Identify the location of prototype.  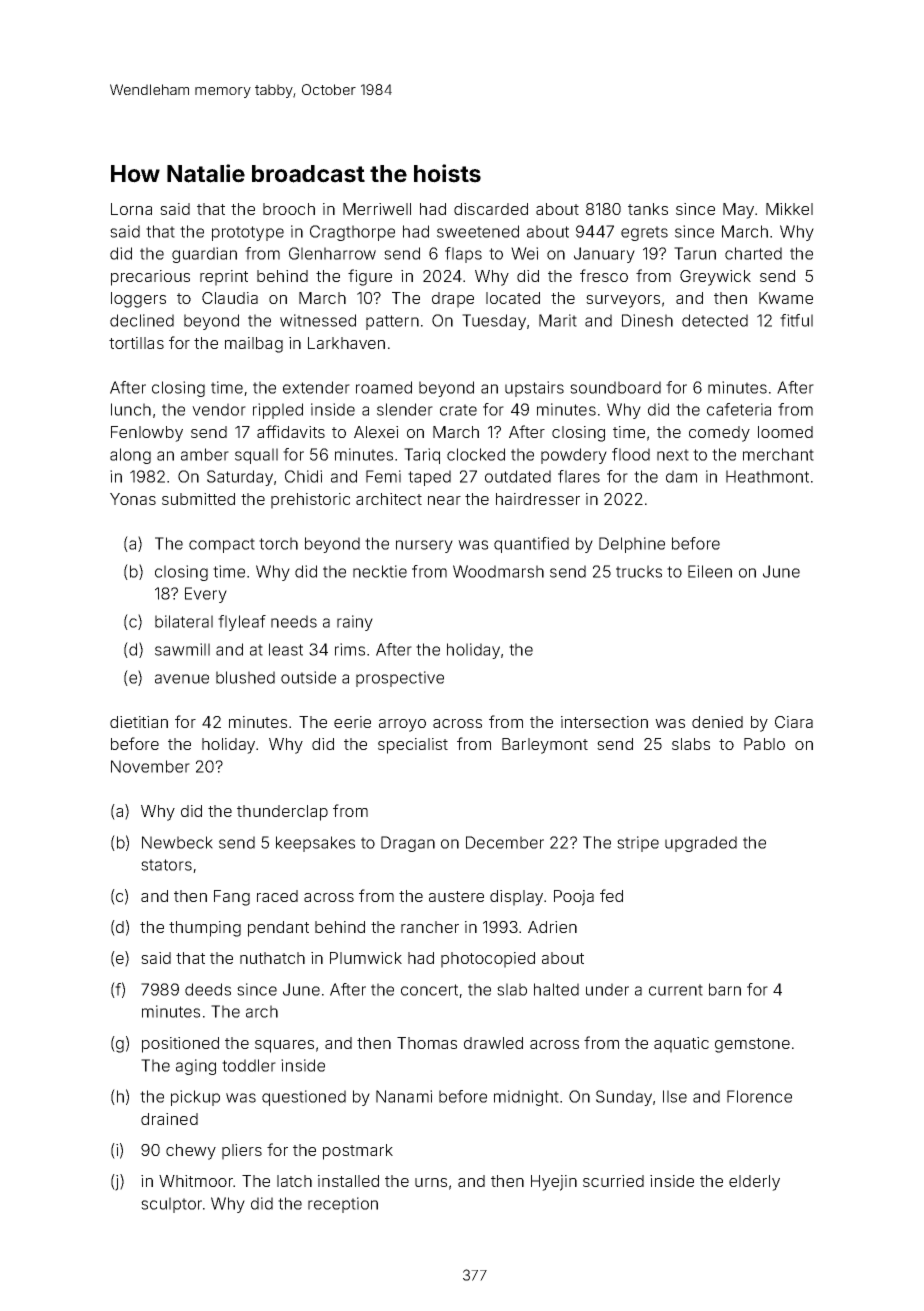
(248, 233).
